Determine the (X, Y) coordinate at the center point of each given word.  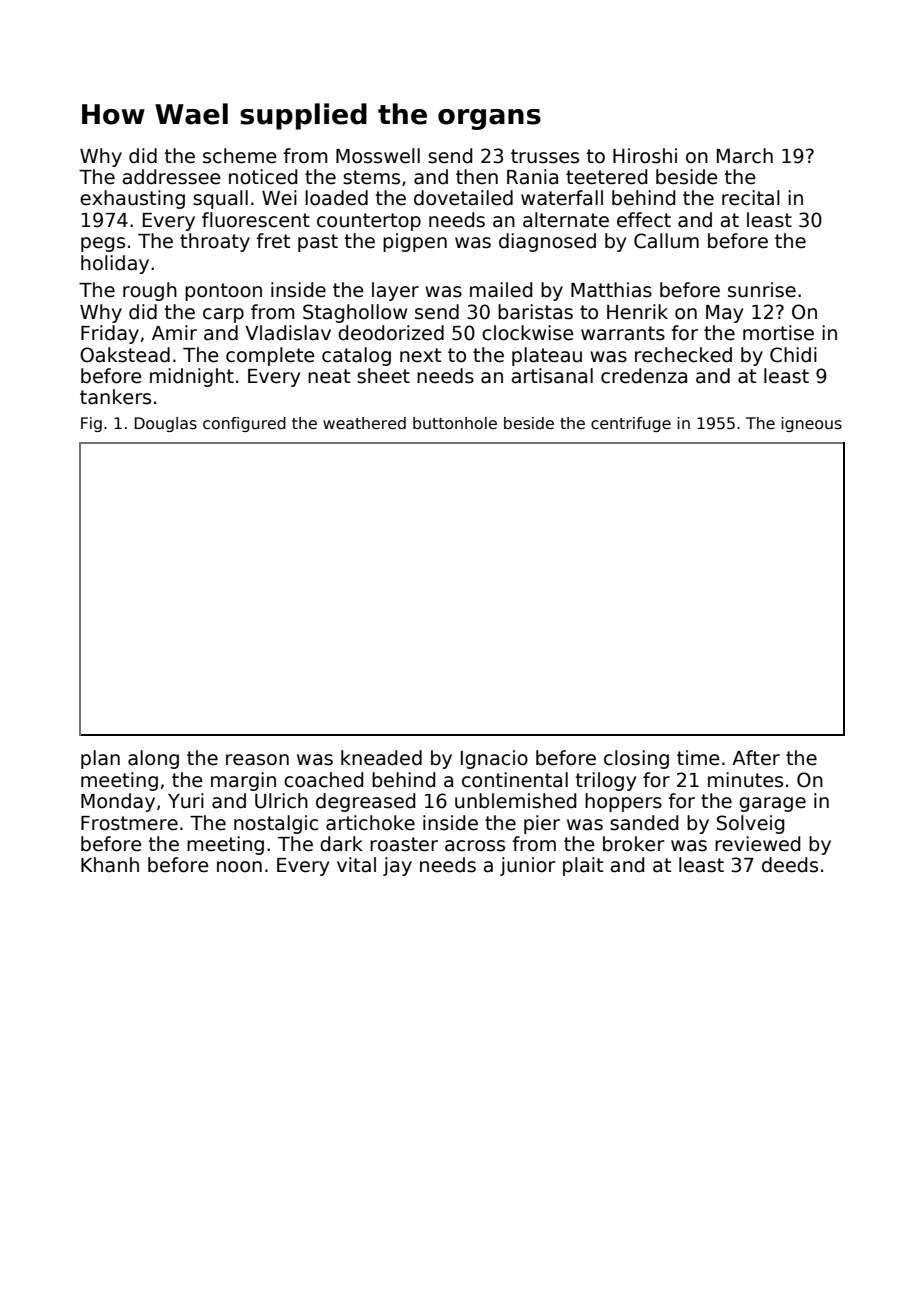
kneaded (381, 758)
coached (324, 780)
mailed (501, 290)
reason (257, 760)
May (724, 314)
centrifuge (631, 424)
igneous (811, 424)
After (756, 758)
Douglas (166, 424)
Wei (279, 198)
